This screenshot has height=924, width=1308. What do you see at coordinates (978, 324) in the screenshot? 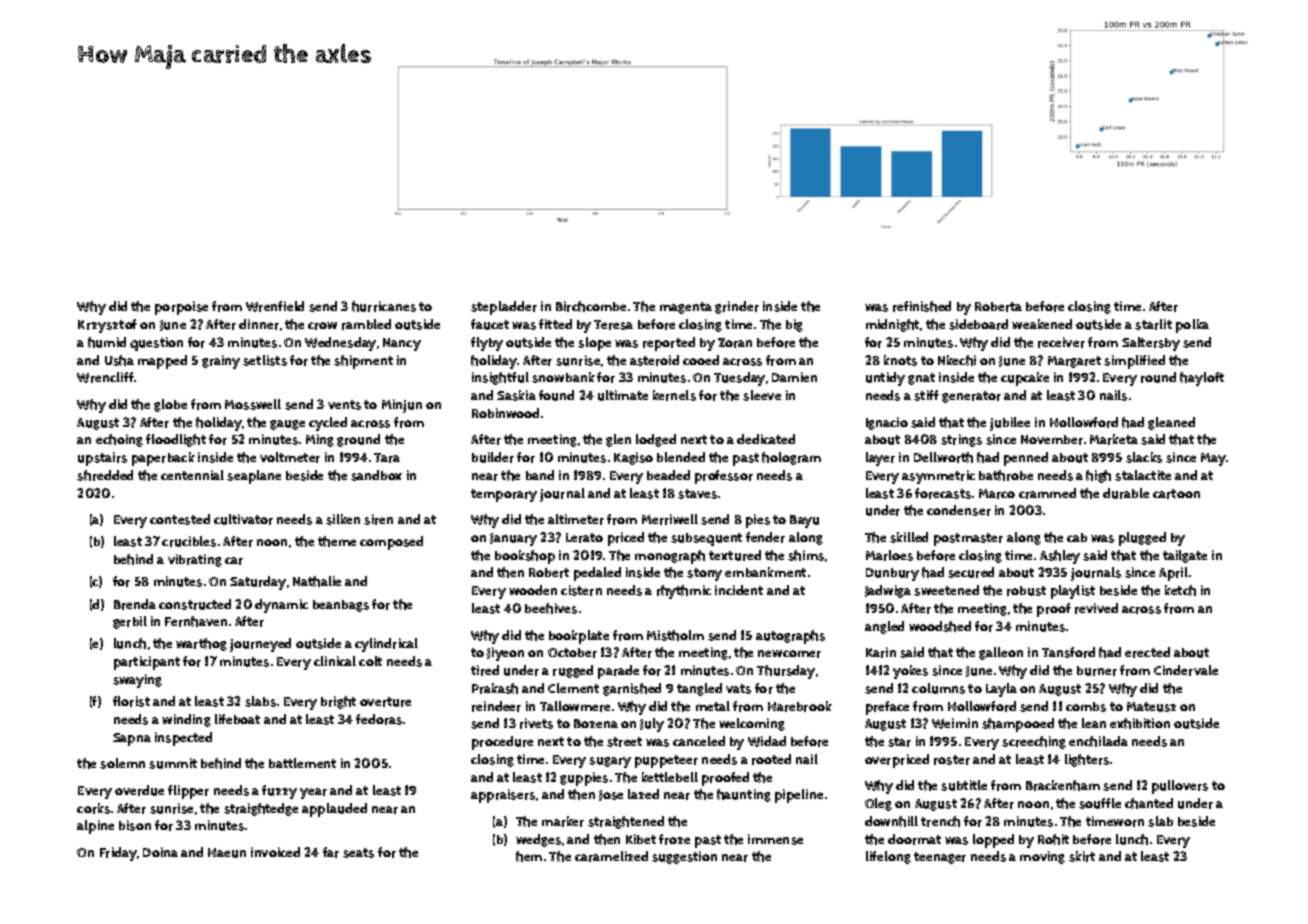
I see `sideboard` at bounding box center [978, 324].
